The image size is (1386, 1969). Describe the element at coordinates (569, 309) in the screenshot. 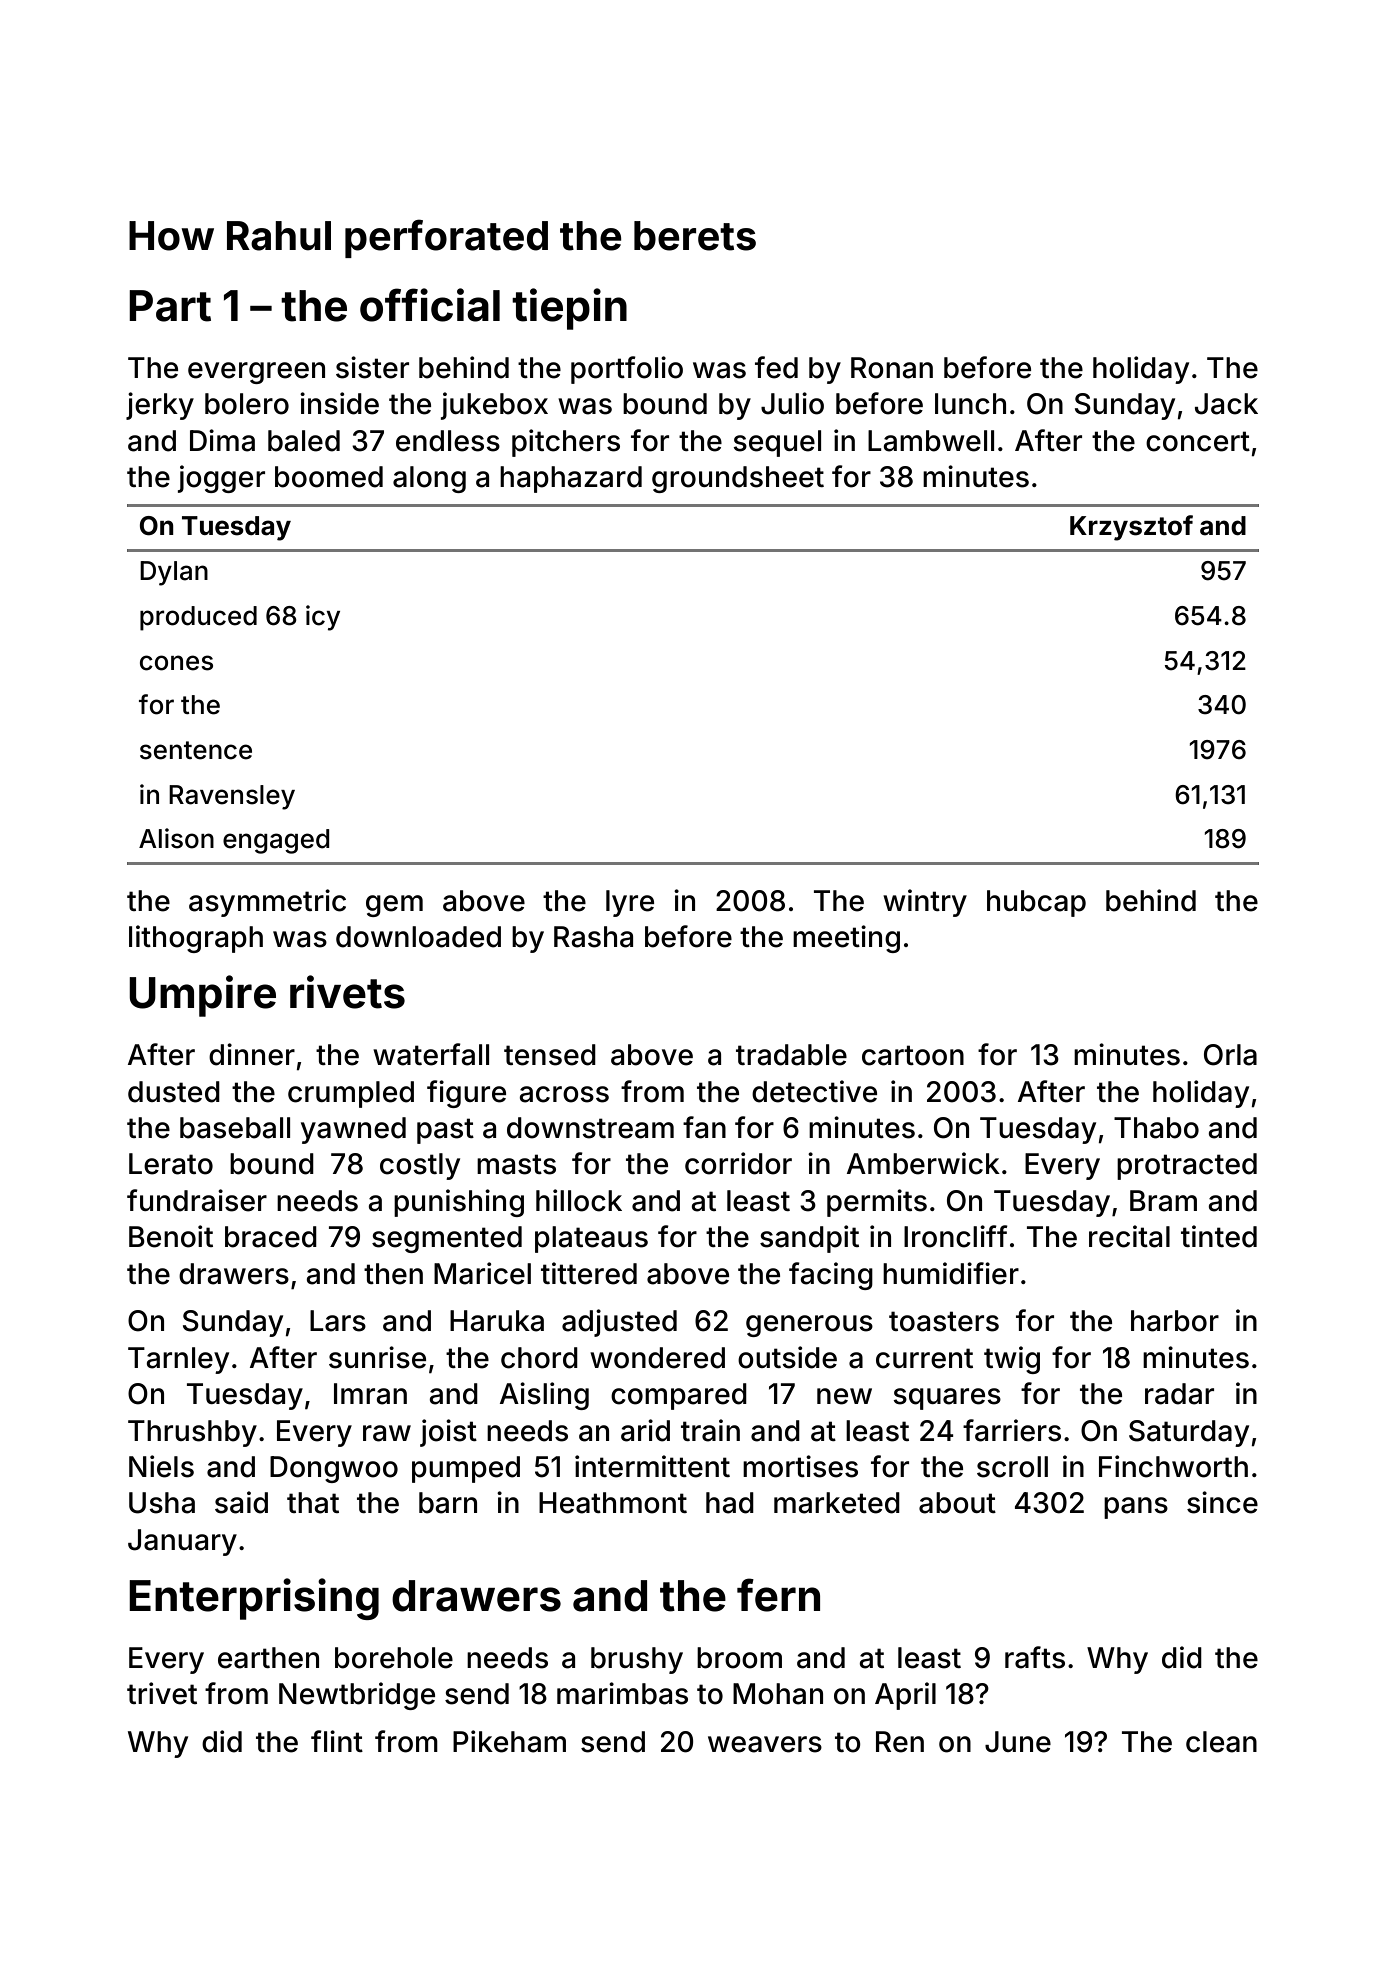

I see `tiepin` at that location.
